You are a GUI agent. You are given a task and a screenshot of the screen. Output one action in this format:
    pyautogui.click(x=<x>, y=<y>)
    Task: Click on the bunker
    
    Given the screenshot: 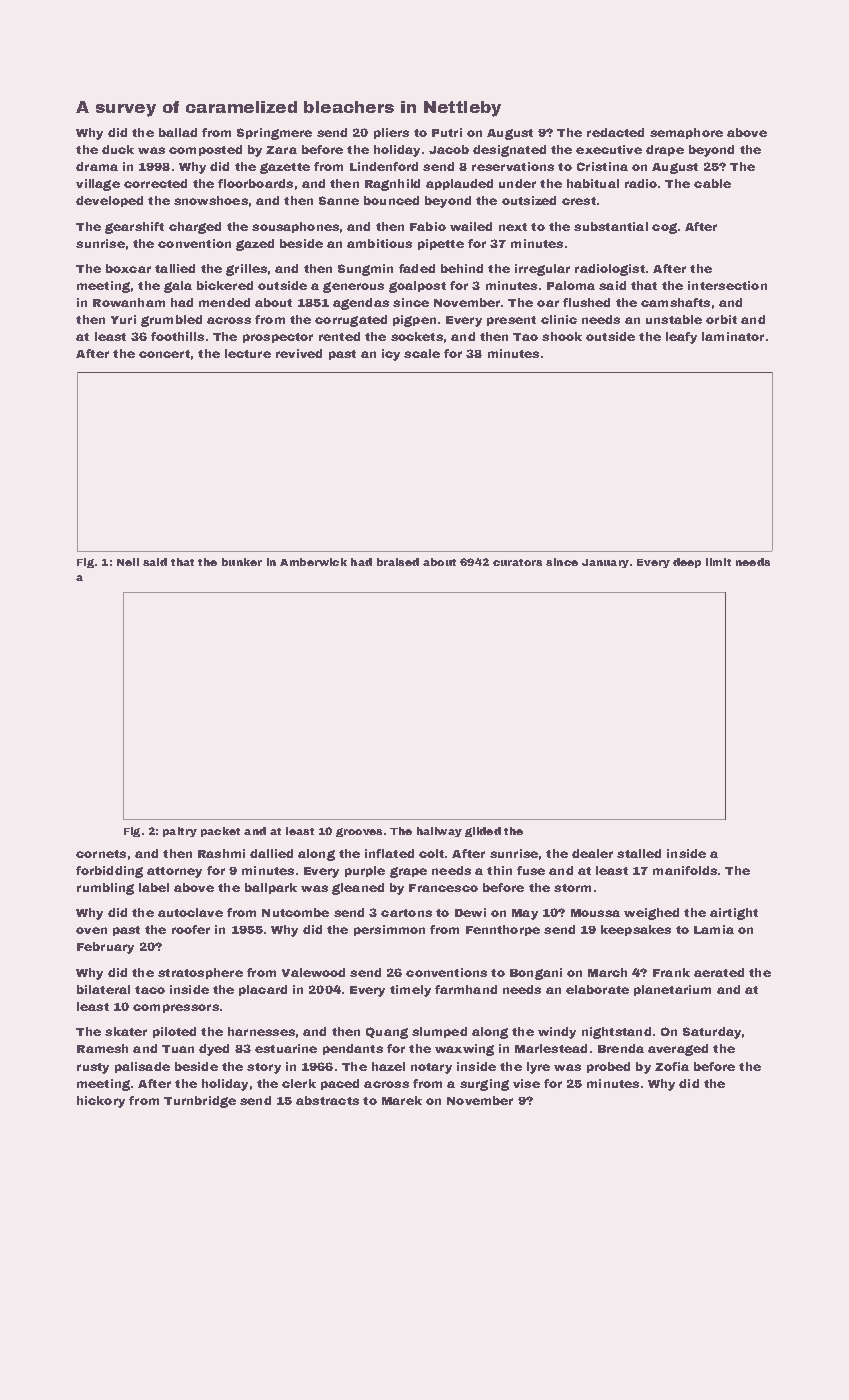 What is the action you would take?
    pyautogui.click(x=242, y=562)
